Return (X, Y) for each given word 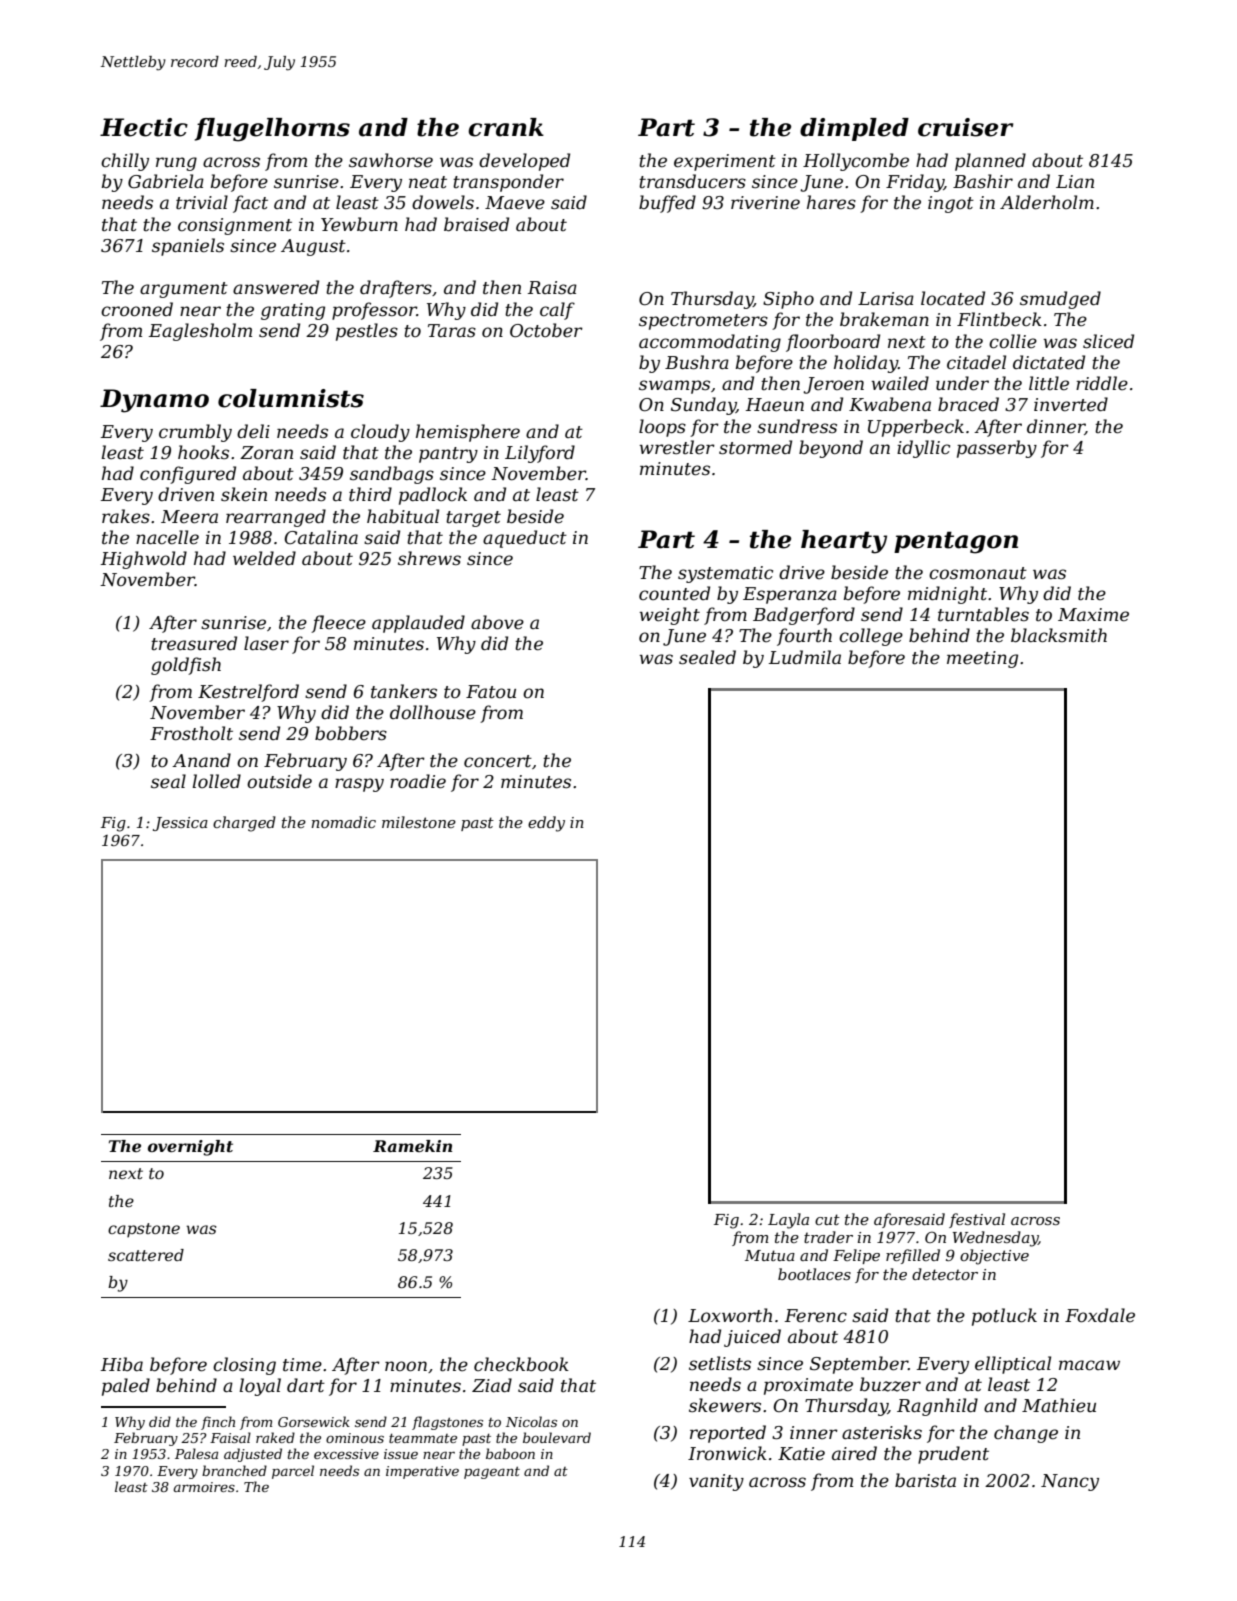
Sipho (788, 300)
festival (977, 1220)
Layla (788, 1221)
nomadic (343, 822)
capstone (144, 1230)
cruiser (965, 127)
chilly (125, 162)
